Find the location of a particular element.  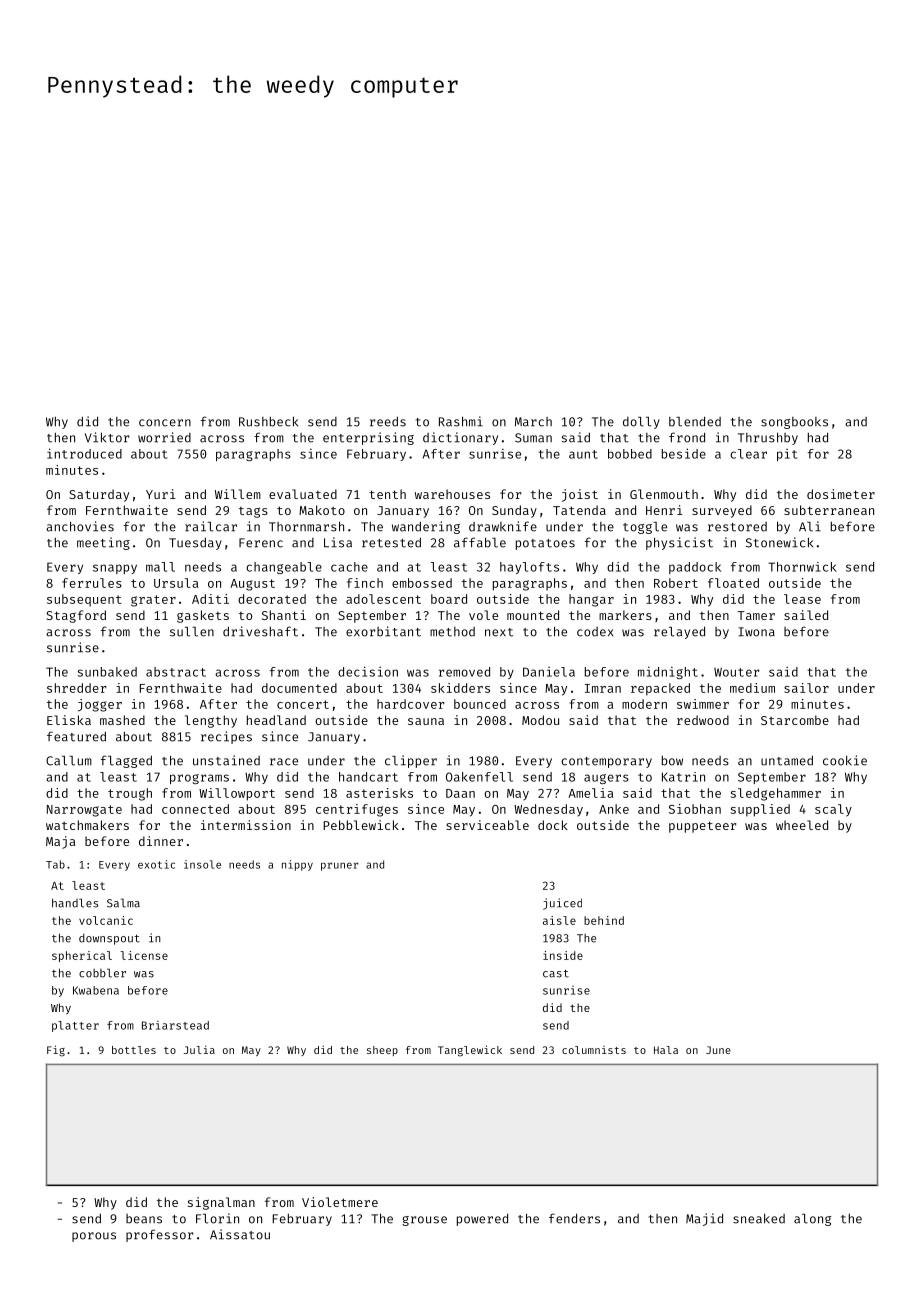

columnists is located at coordinates (594, 1050).
